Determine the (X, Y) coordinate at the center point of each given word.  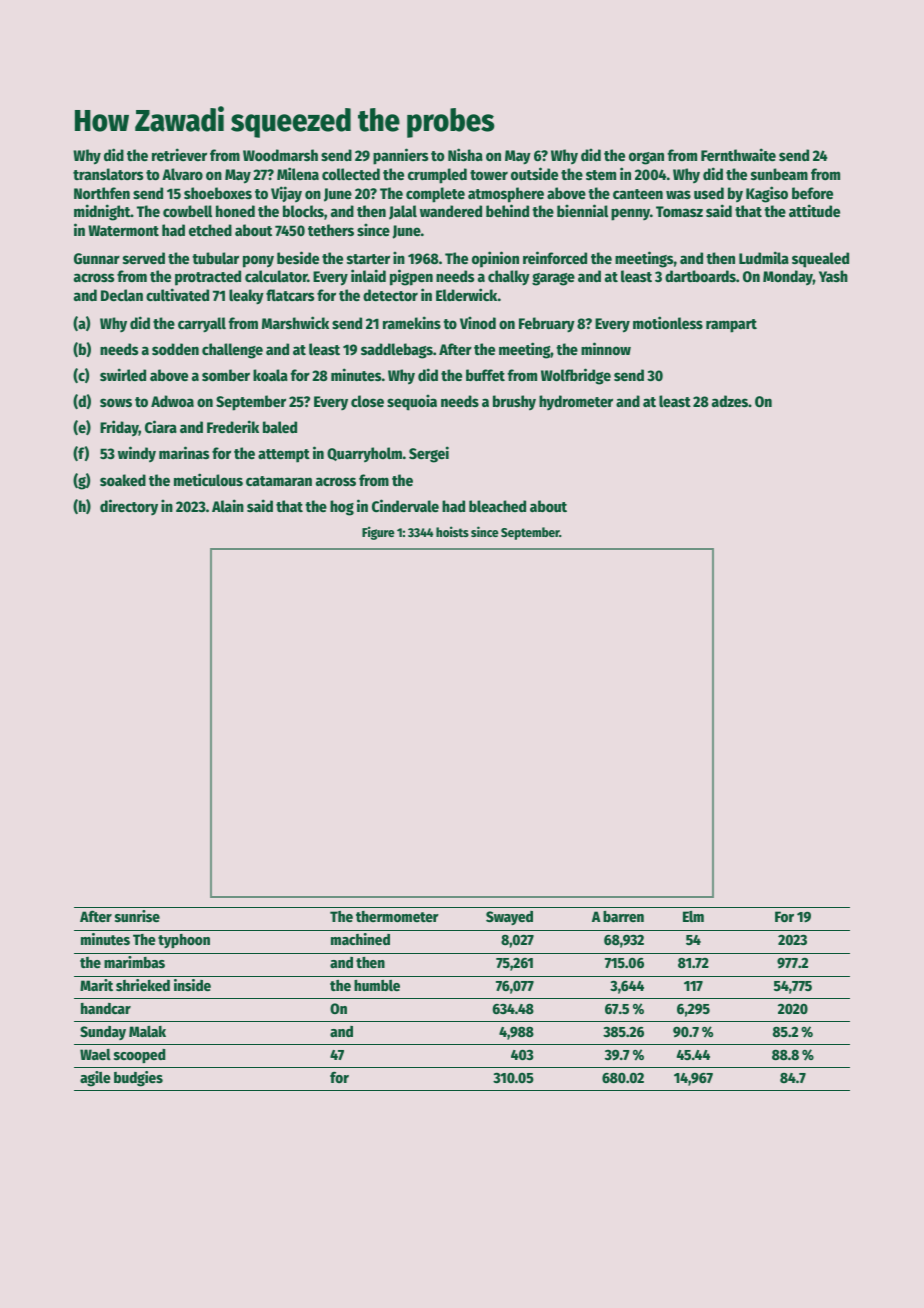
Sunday (103, 1033)
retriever (179, 154)
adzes (730, 401)
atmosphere (506, 195)
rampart (731, 326)
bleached (497, 506)
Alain (228, 505)
